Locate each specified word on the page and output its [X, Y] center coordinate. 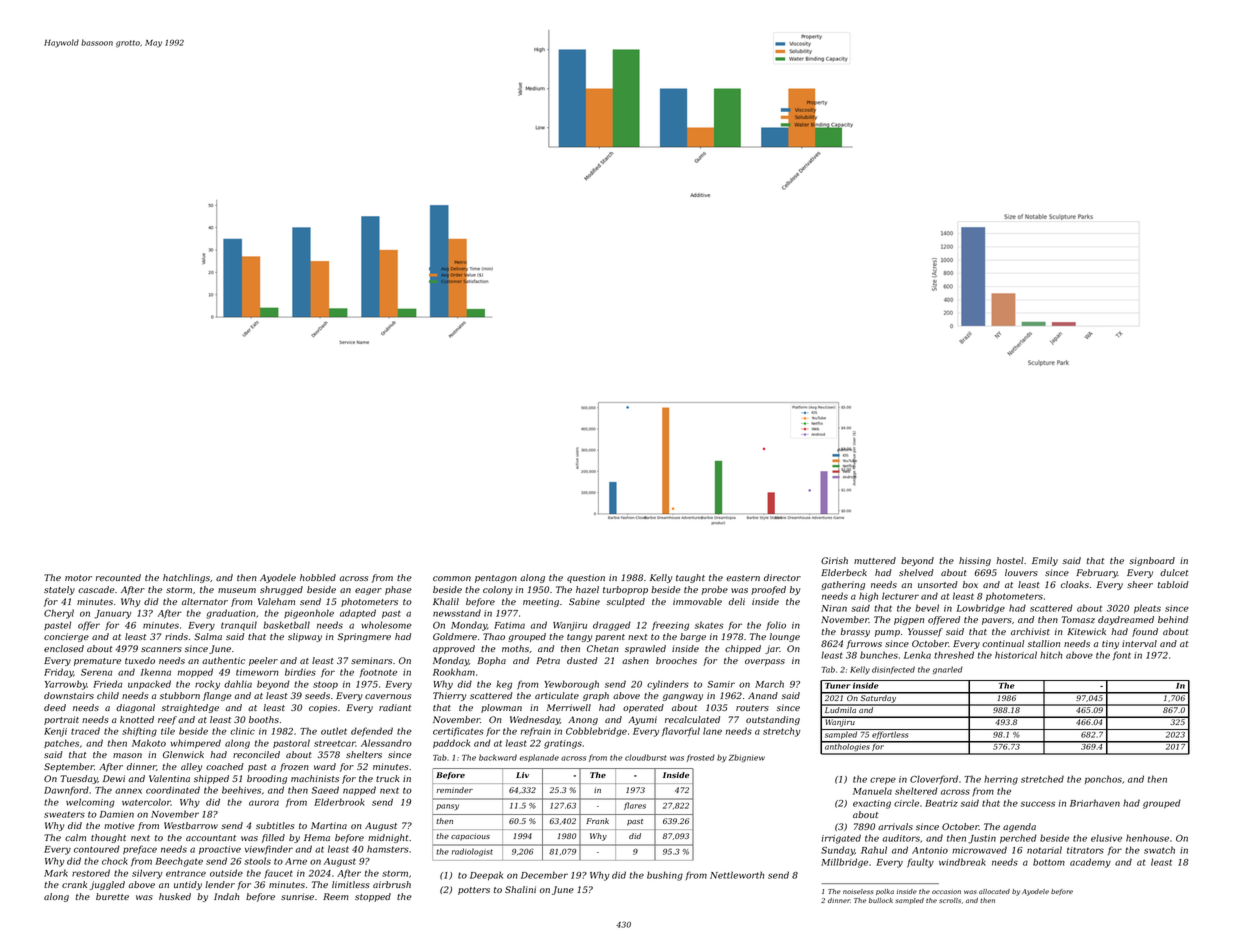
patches [61, 743]
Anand [763, 695]
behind [1173, 619]
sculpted [625, 602]
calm [75, 837]
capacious [470, 837]
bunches [879, 655]
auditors [901, 838]
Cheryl [59, 614]
